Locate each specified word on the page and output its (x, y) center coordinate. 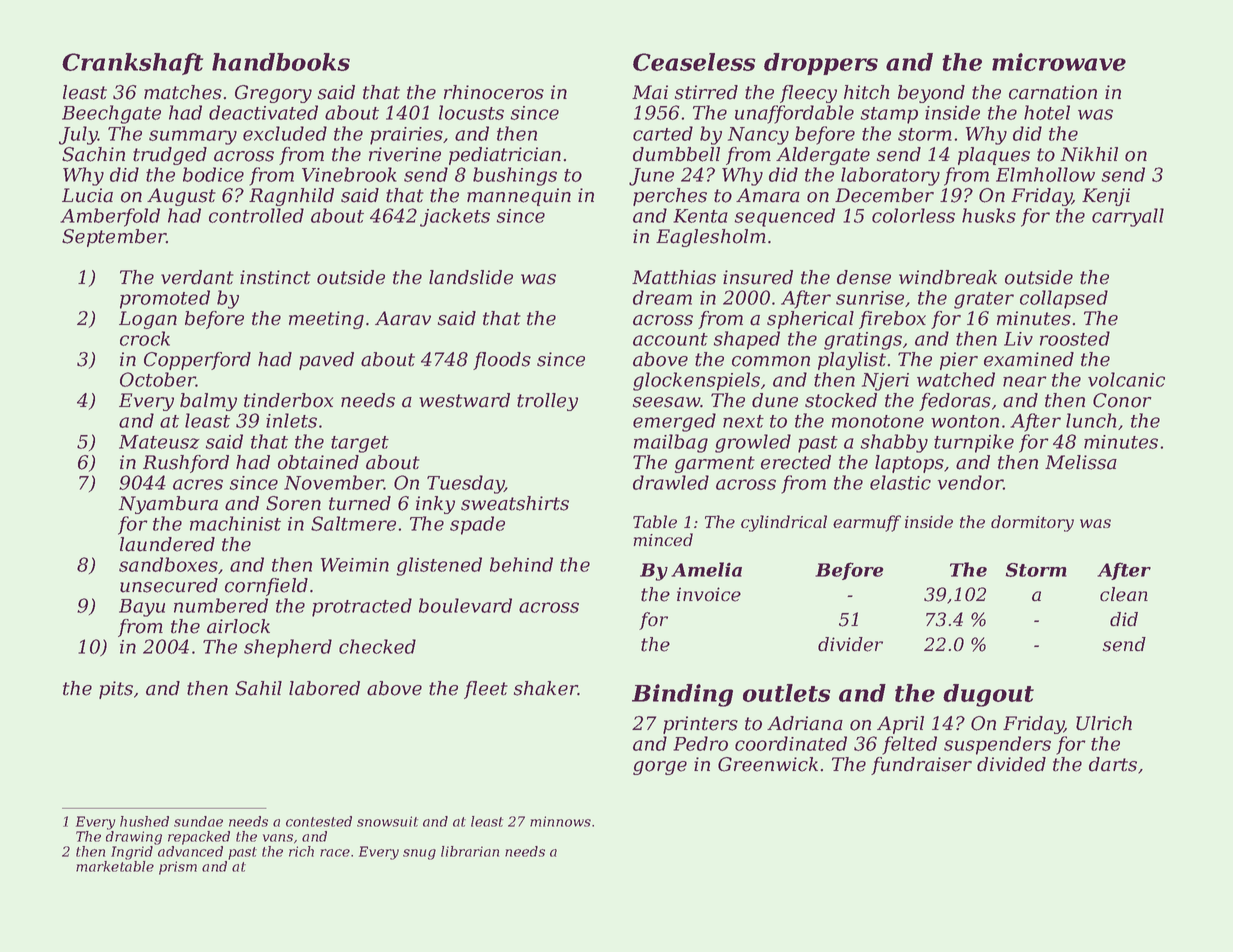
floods (502, 361)
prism (178, 868)
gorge (660, 768)
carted (663, 133)
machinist (235, 523)
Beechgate (111, 114)
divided (1011, 764)
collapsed (1064, 299)
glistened (439, 566)
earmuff (867, 523)
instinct (275, 277)
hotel (1047, 112)
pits (116, 690)
